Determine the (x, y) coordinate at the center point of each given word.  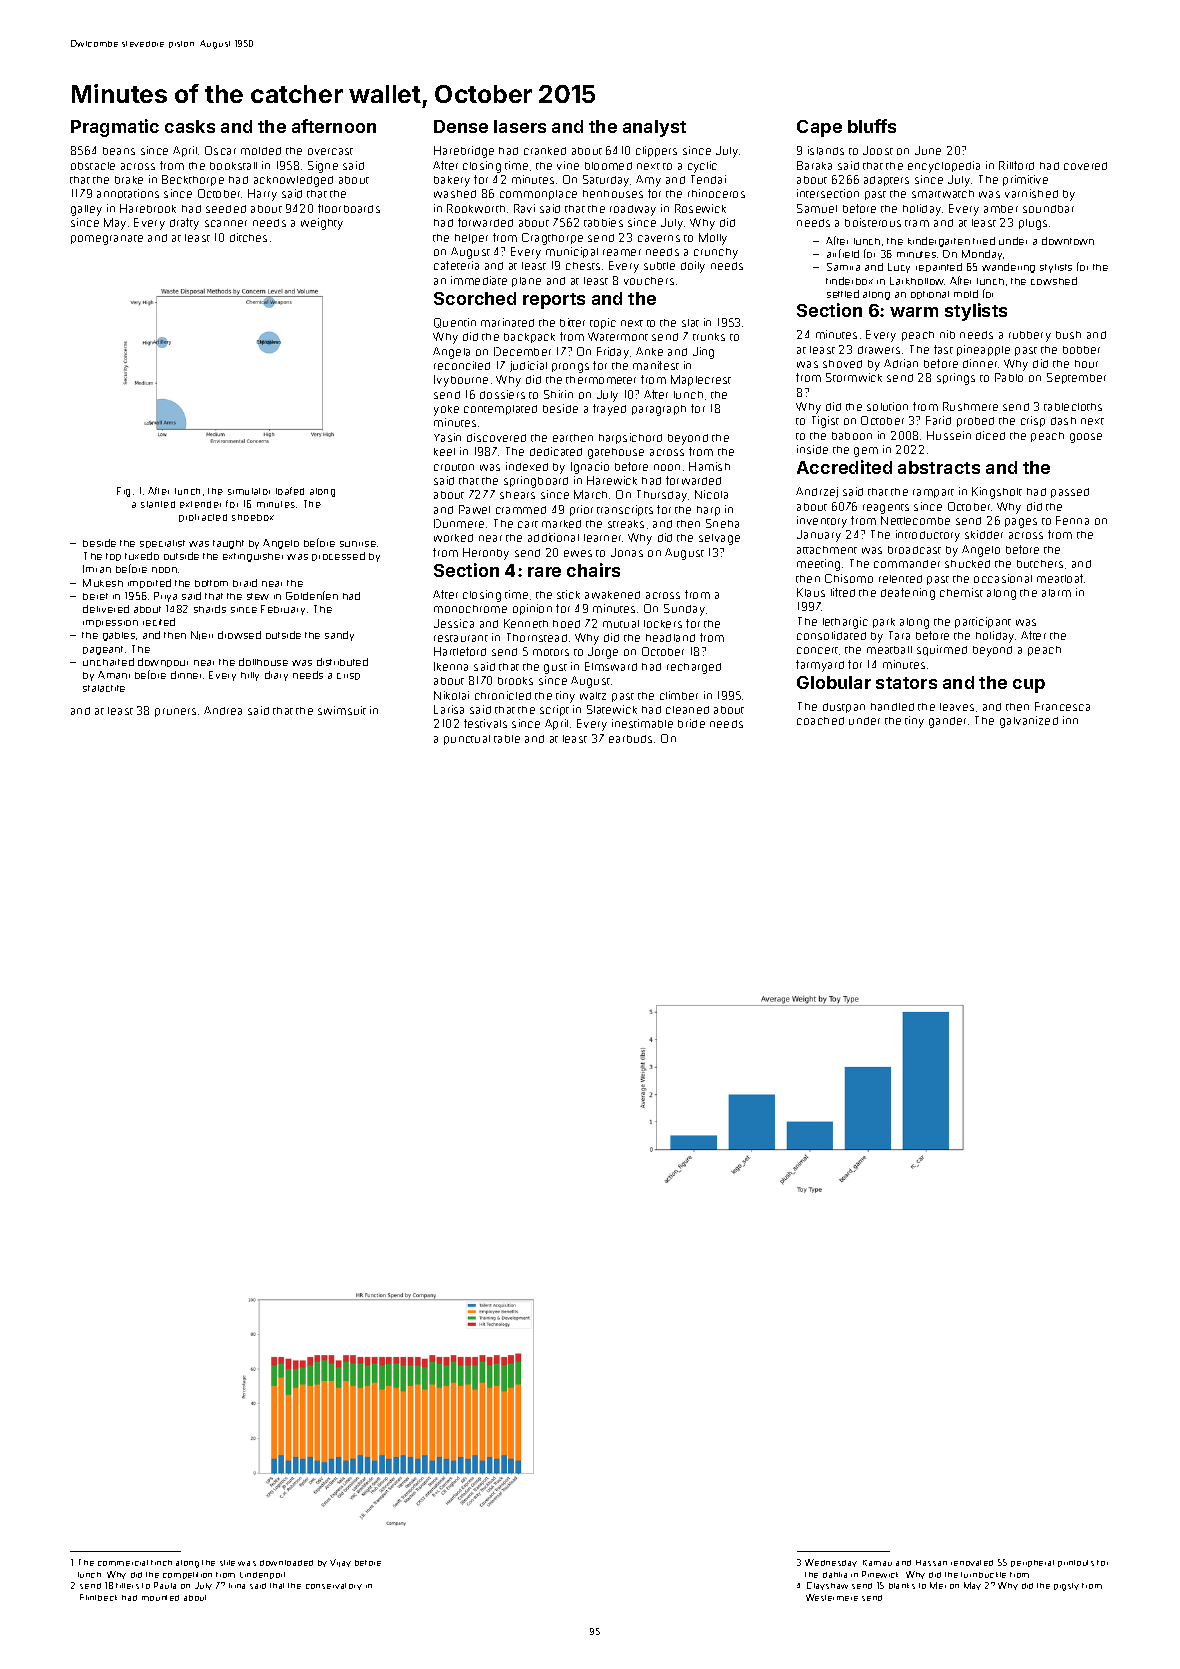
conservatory (334, 1586)
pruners (175, 712)
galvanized (1029, 722)
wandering (1008, 268)
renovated (972, 1563)
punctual (467, 740)
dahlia (835, 1575)
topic (603, 323)
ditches (248, 237)
